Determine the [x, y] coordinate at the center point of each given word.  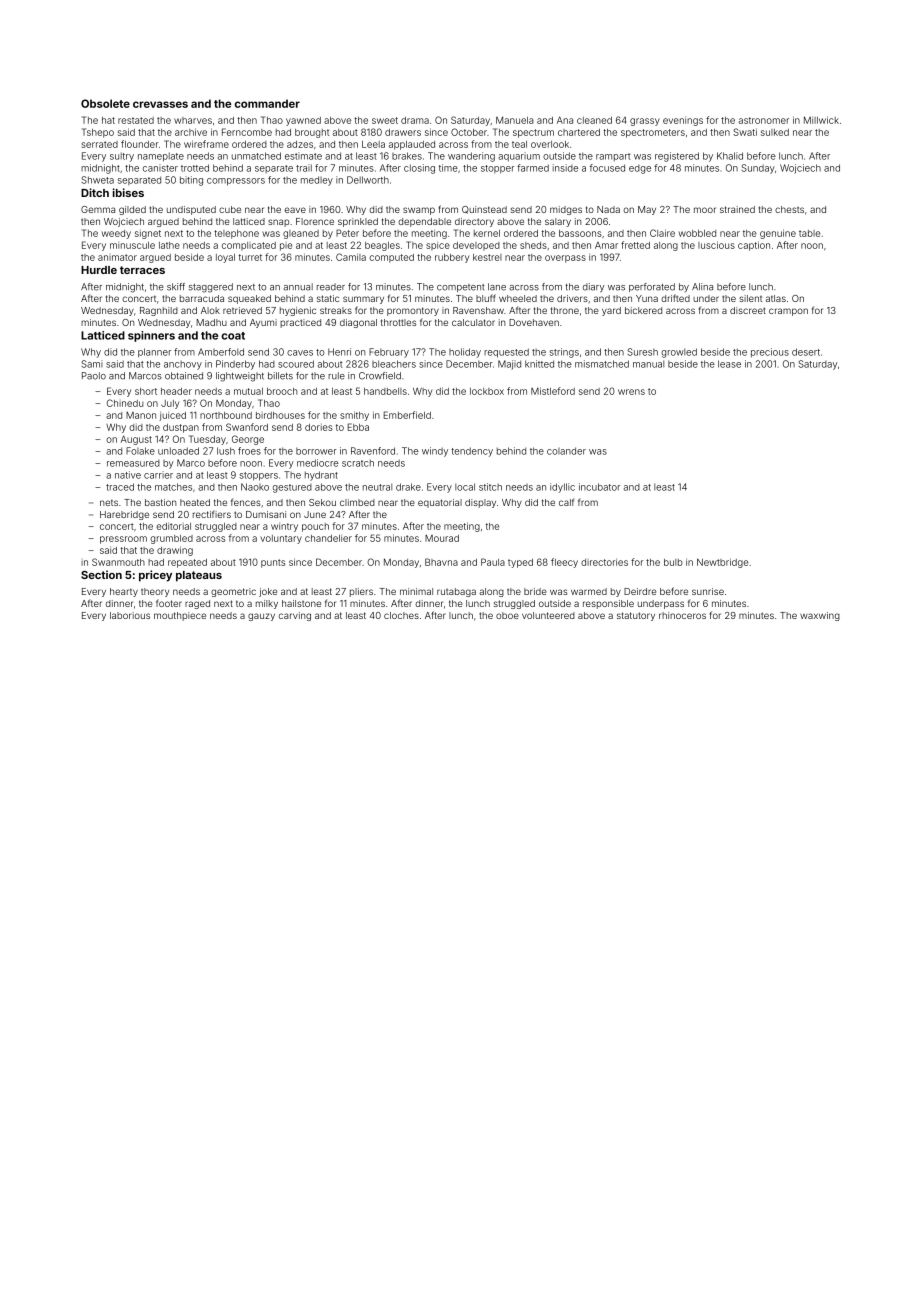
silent [750, 298]
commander [267, 103]
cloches [401, 615]
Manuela [515, 120]
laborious [130, 615]
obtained [184, 376]
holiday [465, 353]
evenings [683, 121]
